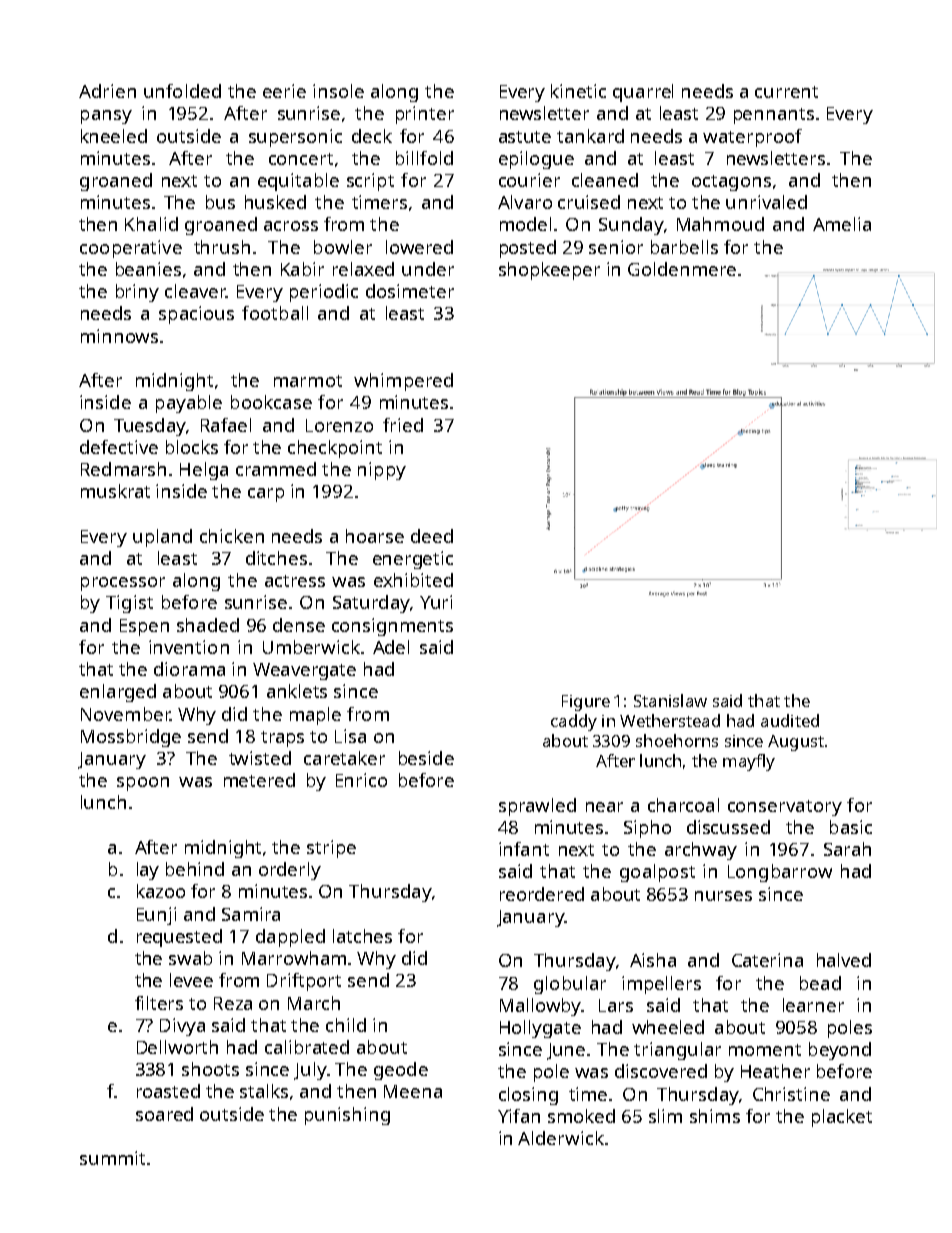 Image resolution: width=952 pixels, height=1233 pixels. I want to click on summit, so click(112, 1158).
